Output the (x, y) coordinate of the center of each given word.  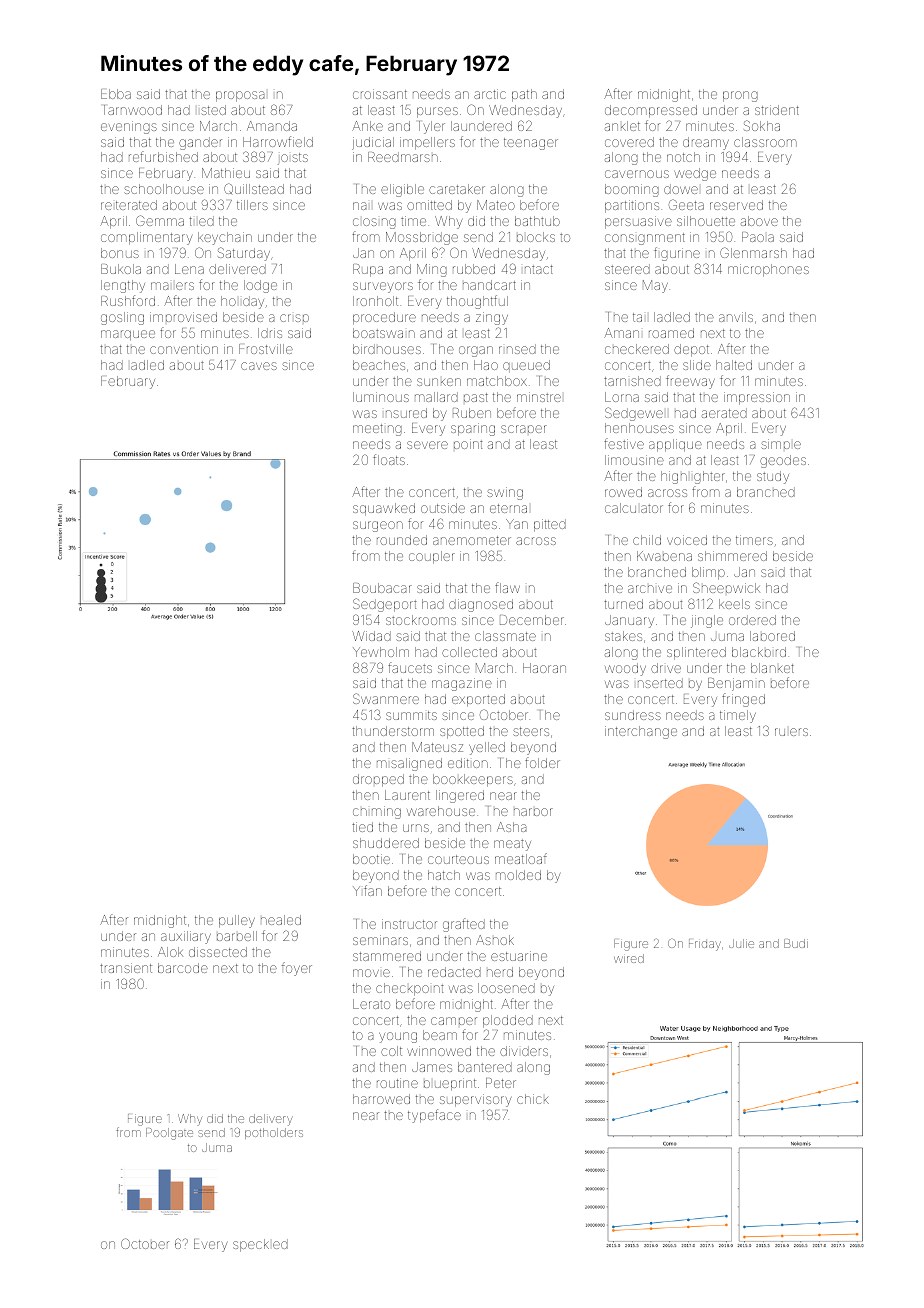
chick (533, 1099)
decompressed (651, 111)
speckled (260, 1245)
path (524, 95)
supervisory (475, 1100)
